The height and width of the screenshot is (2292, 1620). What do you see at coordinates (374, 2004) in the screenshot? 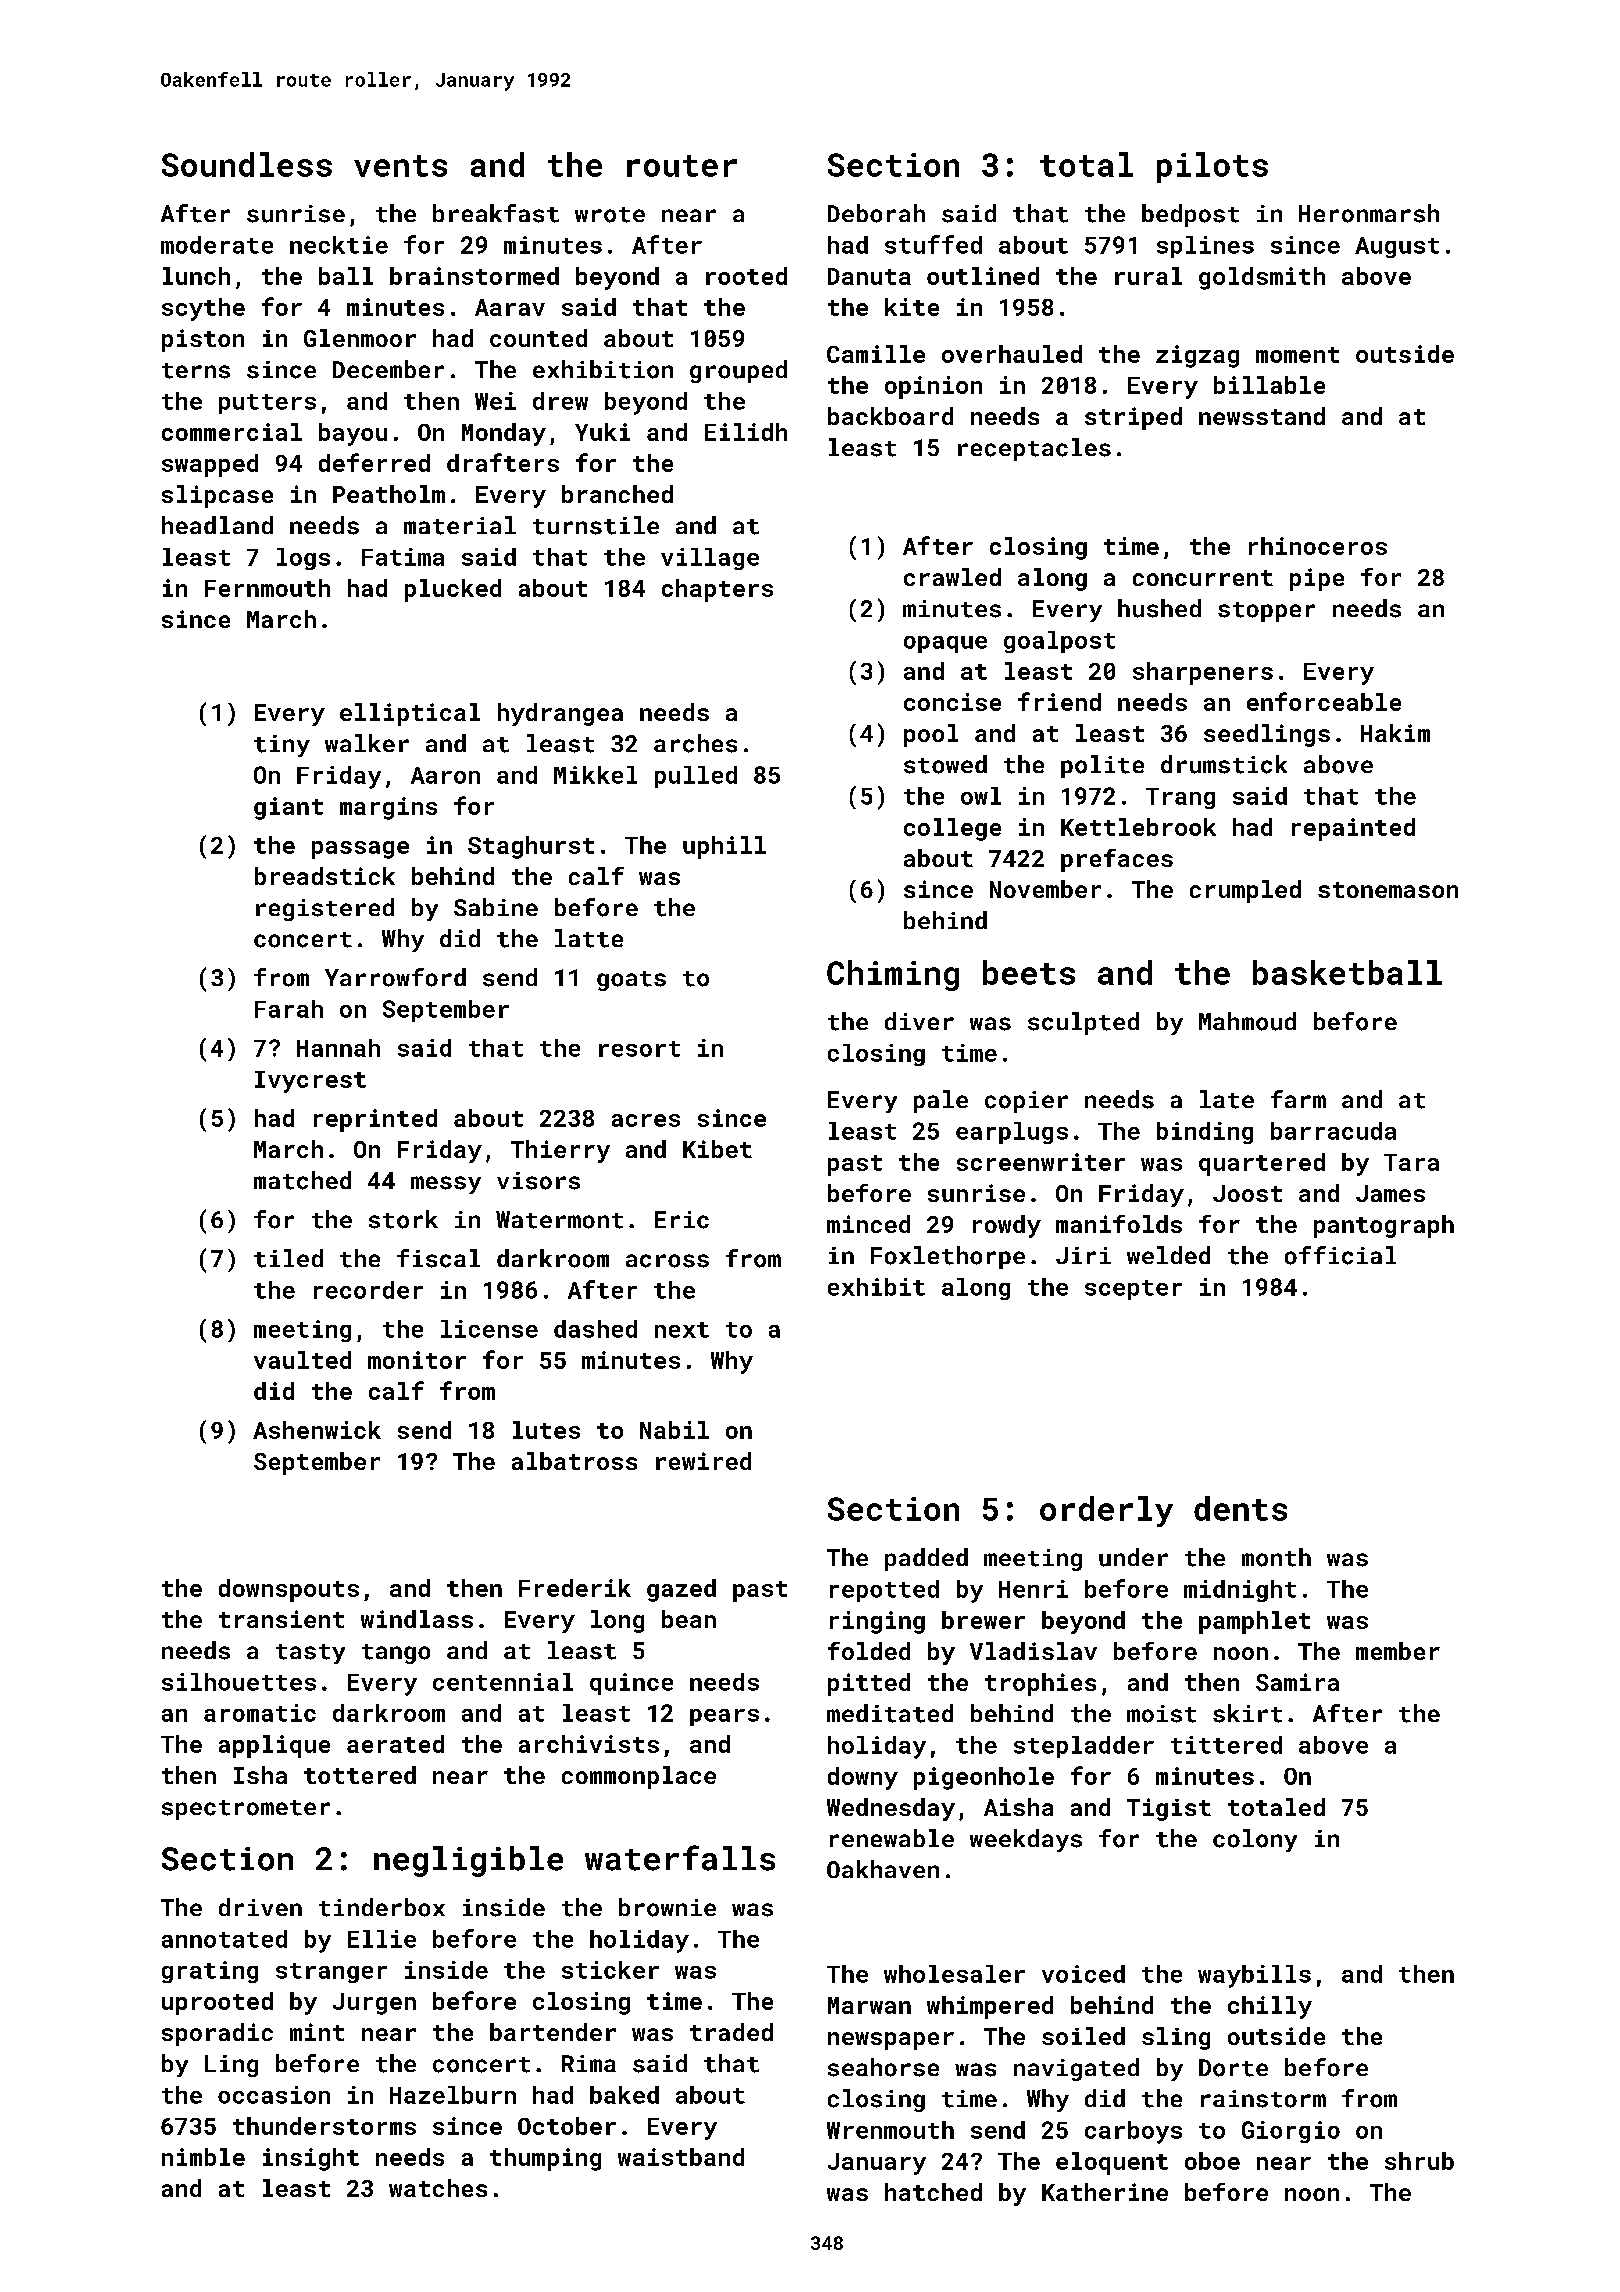
I see `Jurgen` at bounding box center [374, 2004].
